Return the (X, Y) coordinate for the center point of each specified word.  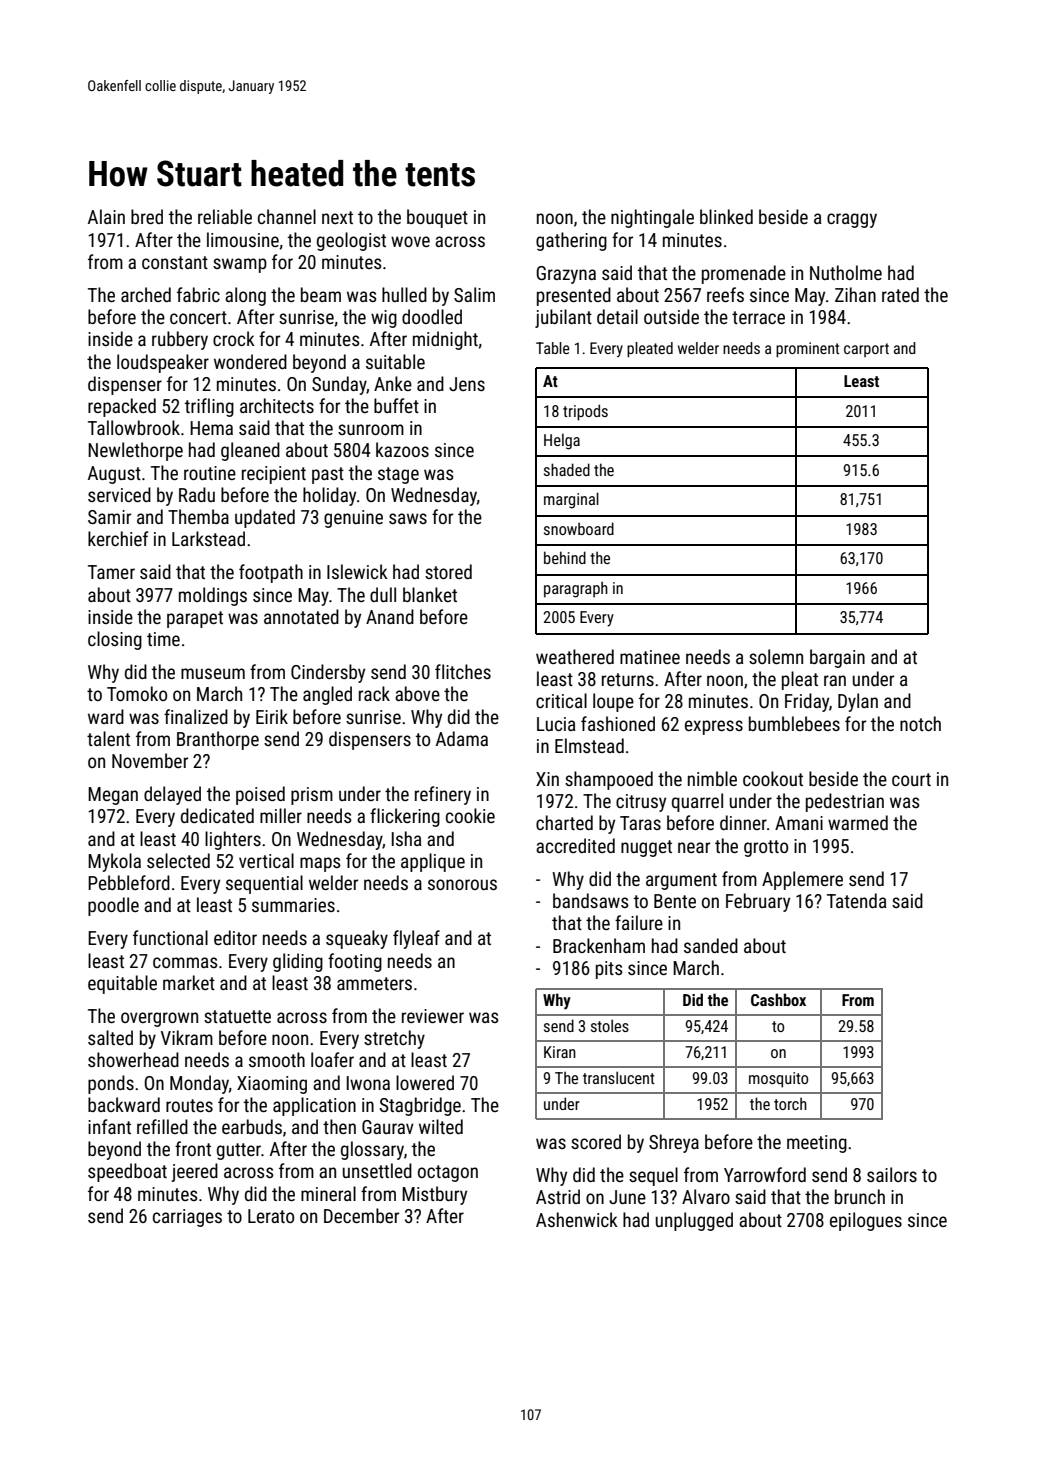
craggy (852, 220)
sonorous (462, 884)
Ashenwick (577, 1219)
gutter (239, 1151)
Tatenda (856, 900)
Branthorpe (218, 740)
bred (147, 216)
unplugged (694, 1221)
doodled (432, 316)
